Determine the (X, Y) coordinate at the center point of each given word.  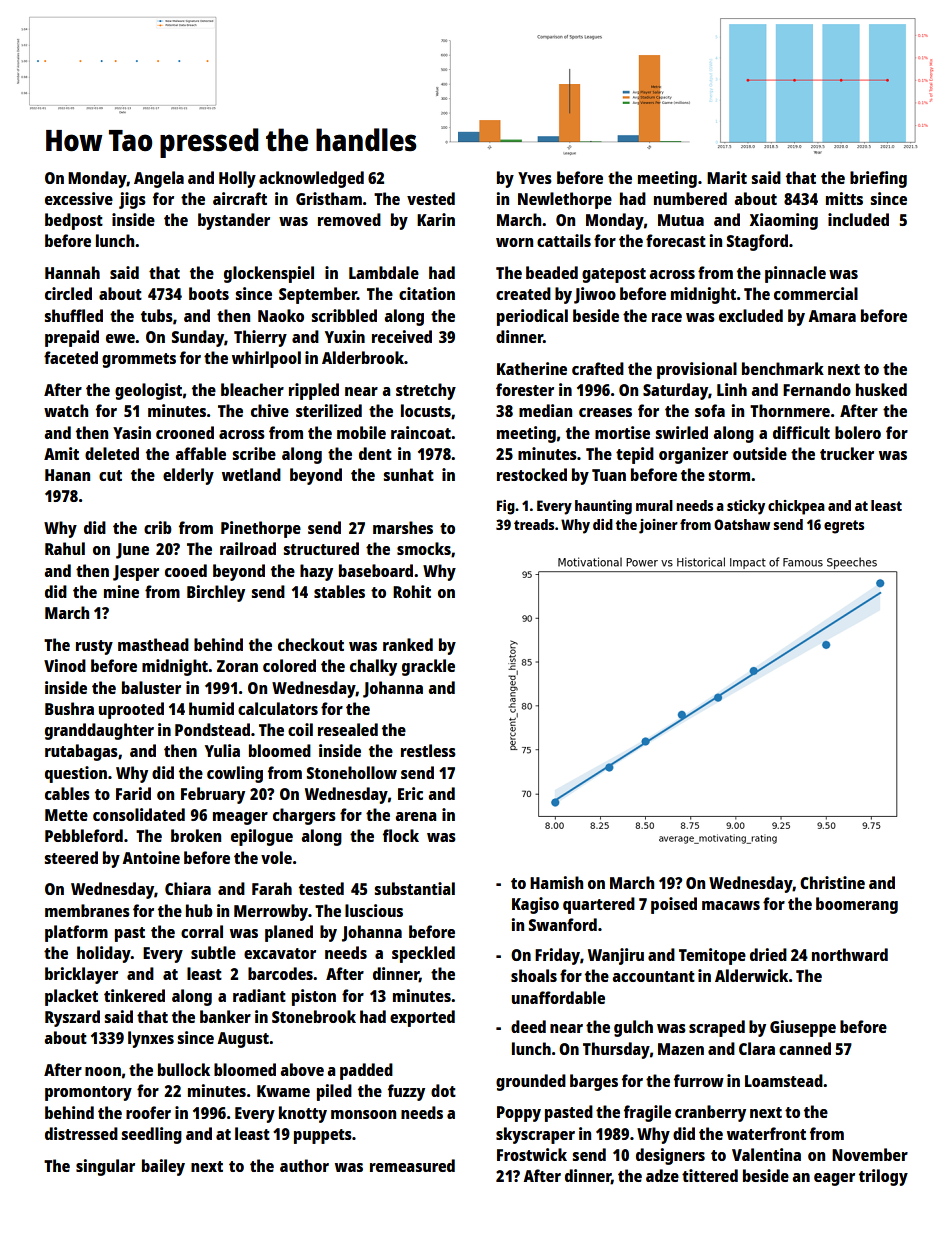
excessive (79, 198)
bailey (163, 1167)
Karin (436, 219)
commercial (816, 293)
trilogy (883, 1177)
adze (662, 1175)
